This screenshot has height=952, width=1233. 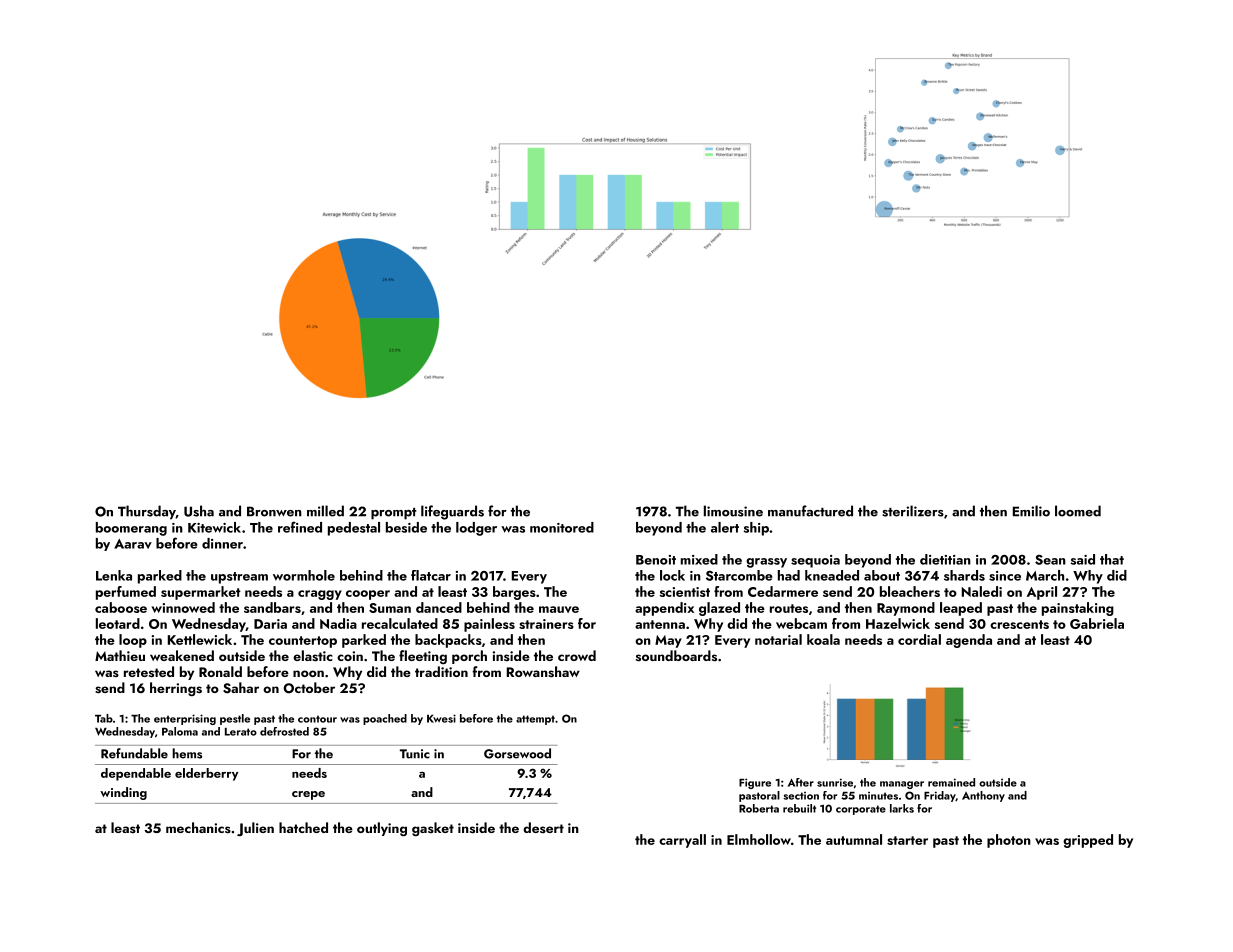 I want to click on dietitian, so click(x=945, y=559).
